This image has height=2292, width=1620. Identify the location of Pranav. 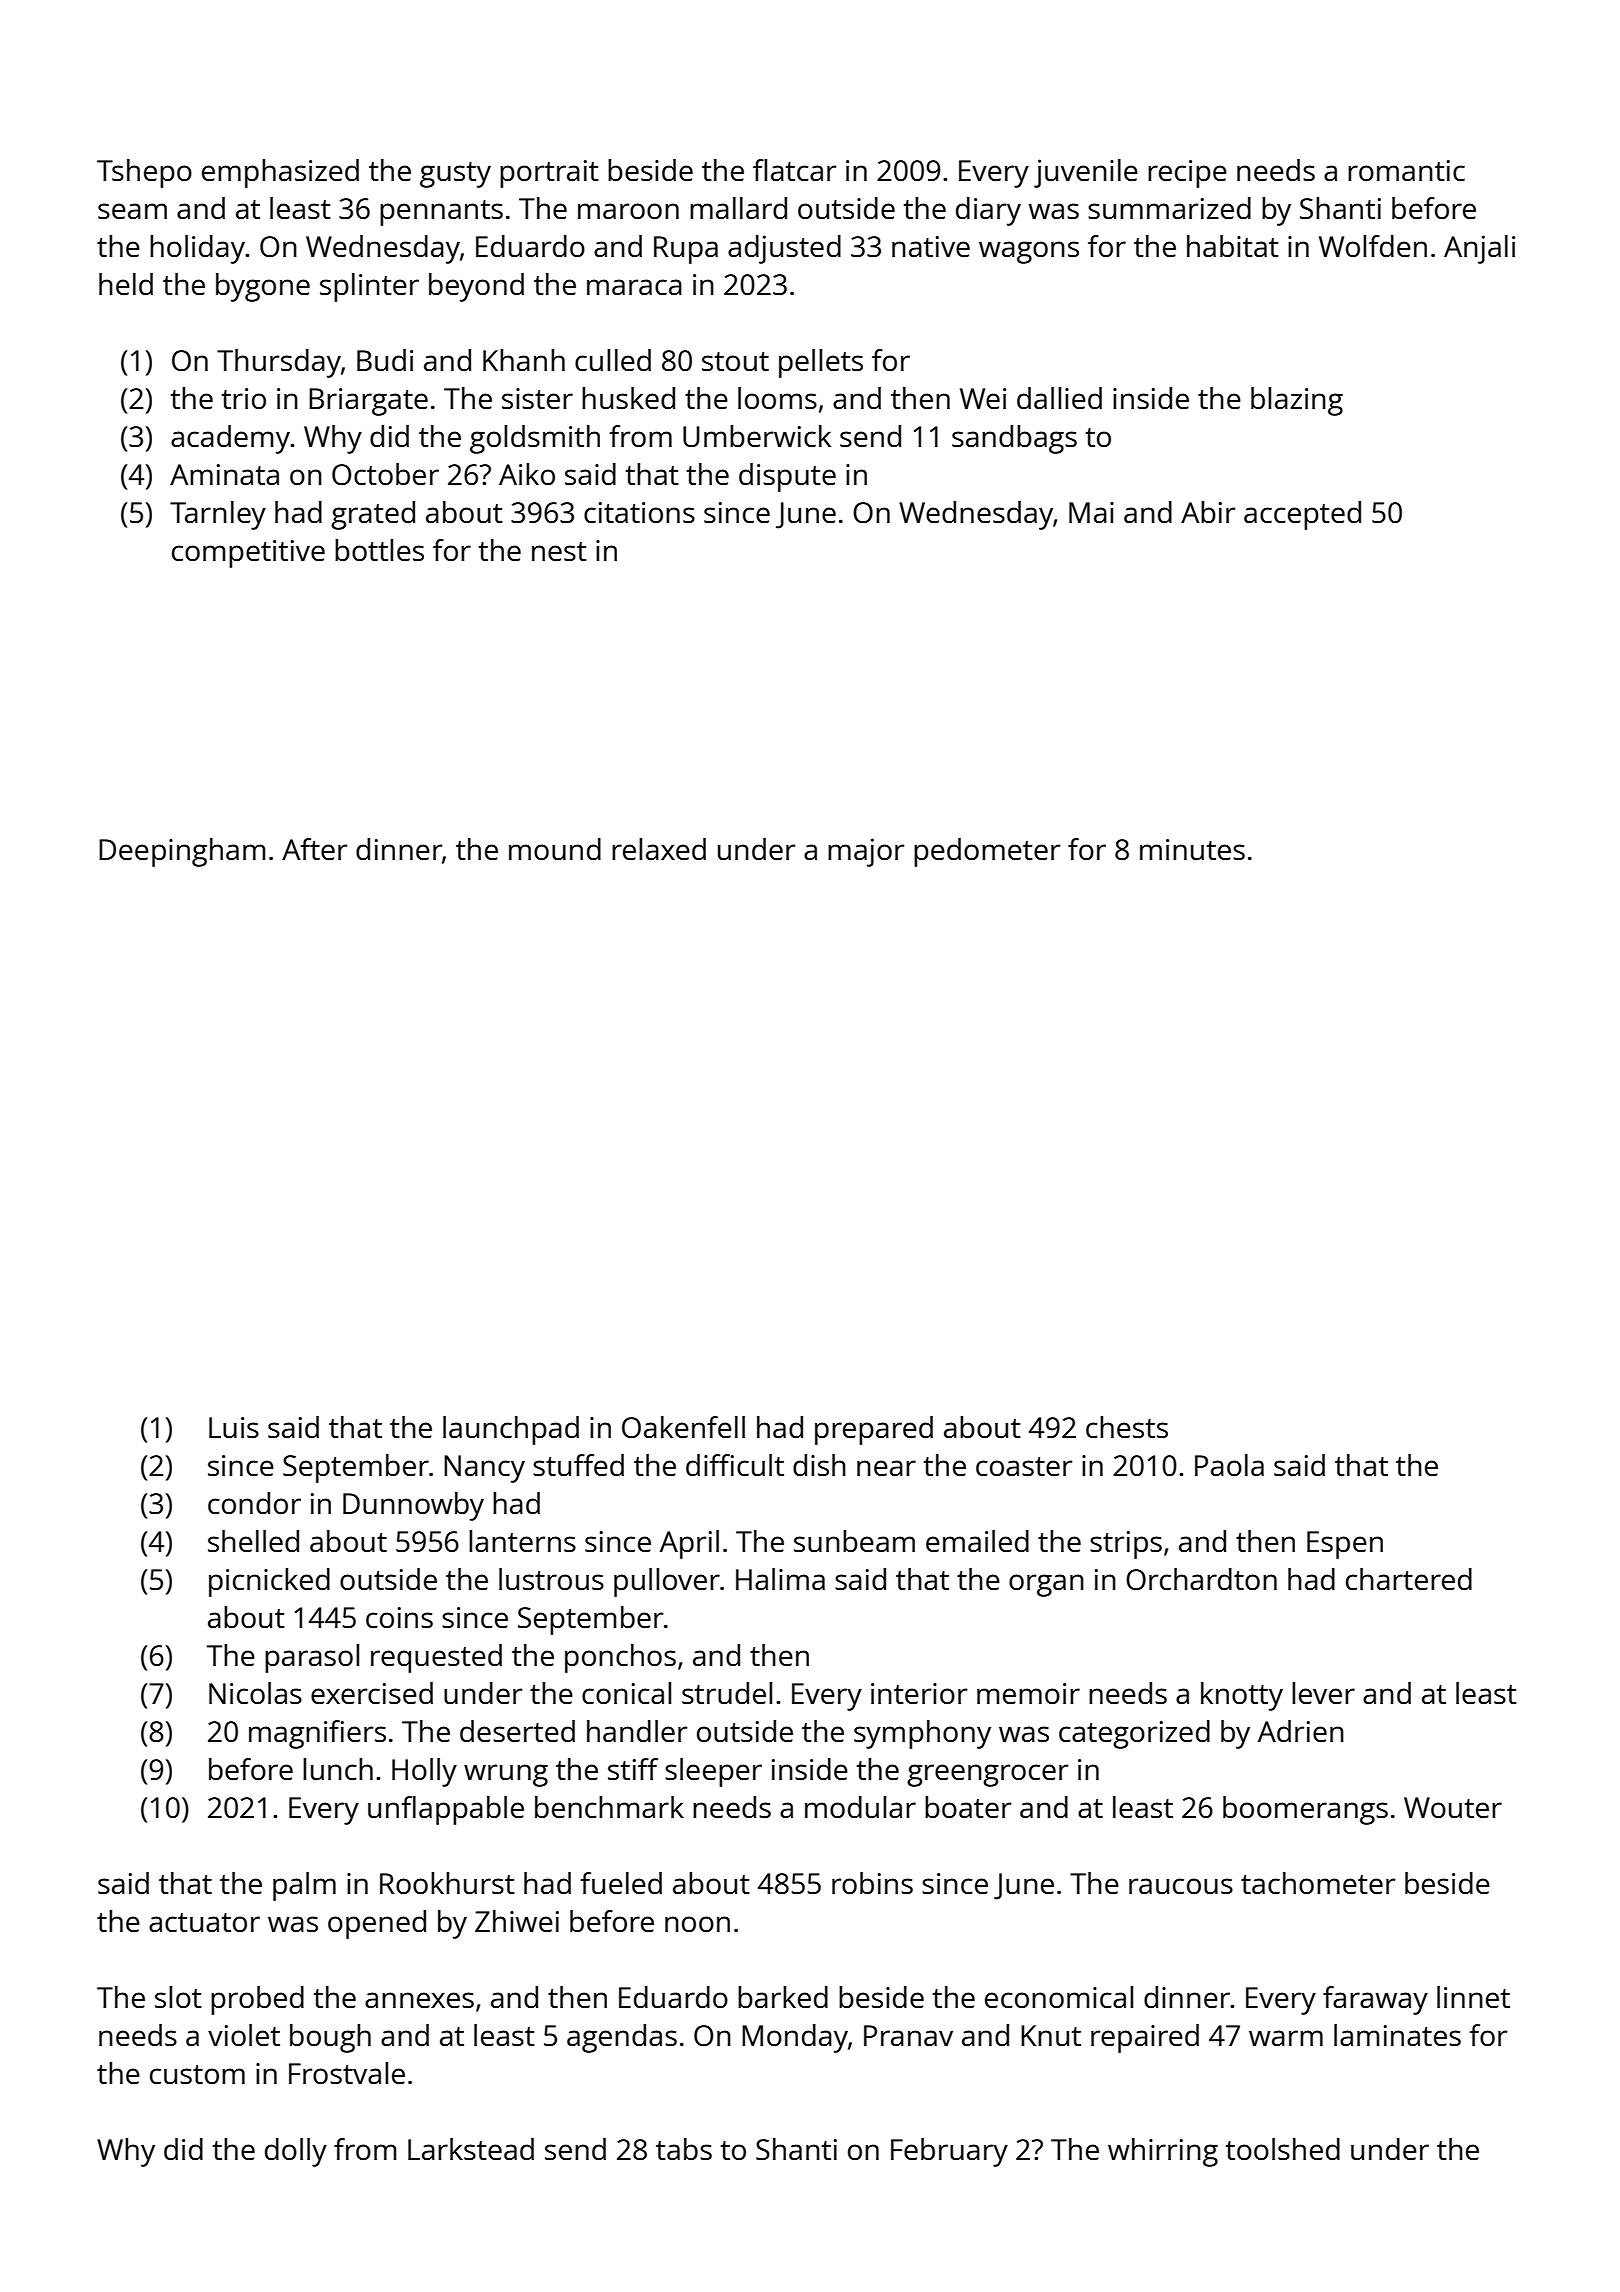
(908, 2035).
